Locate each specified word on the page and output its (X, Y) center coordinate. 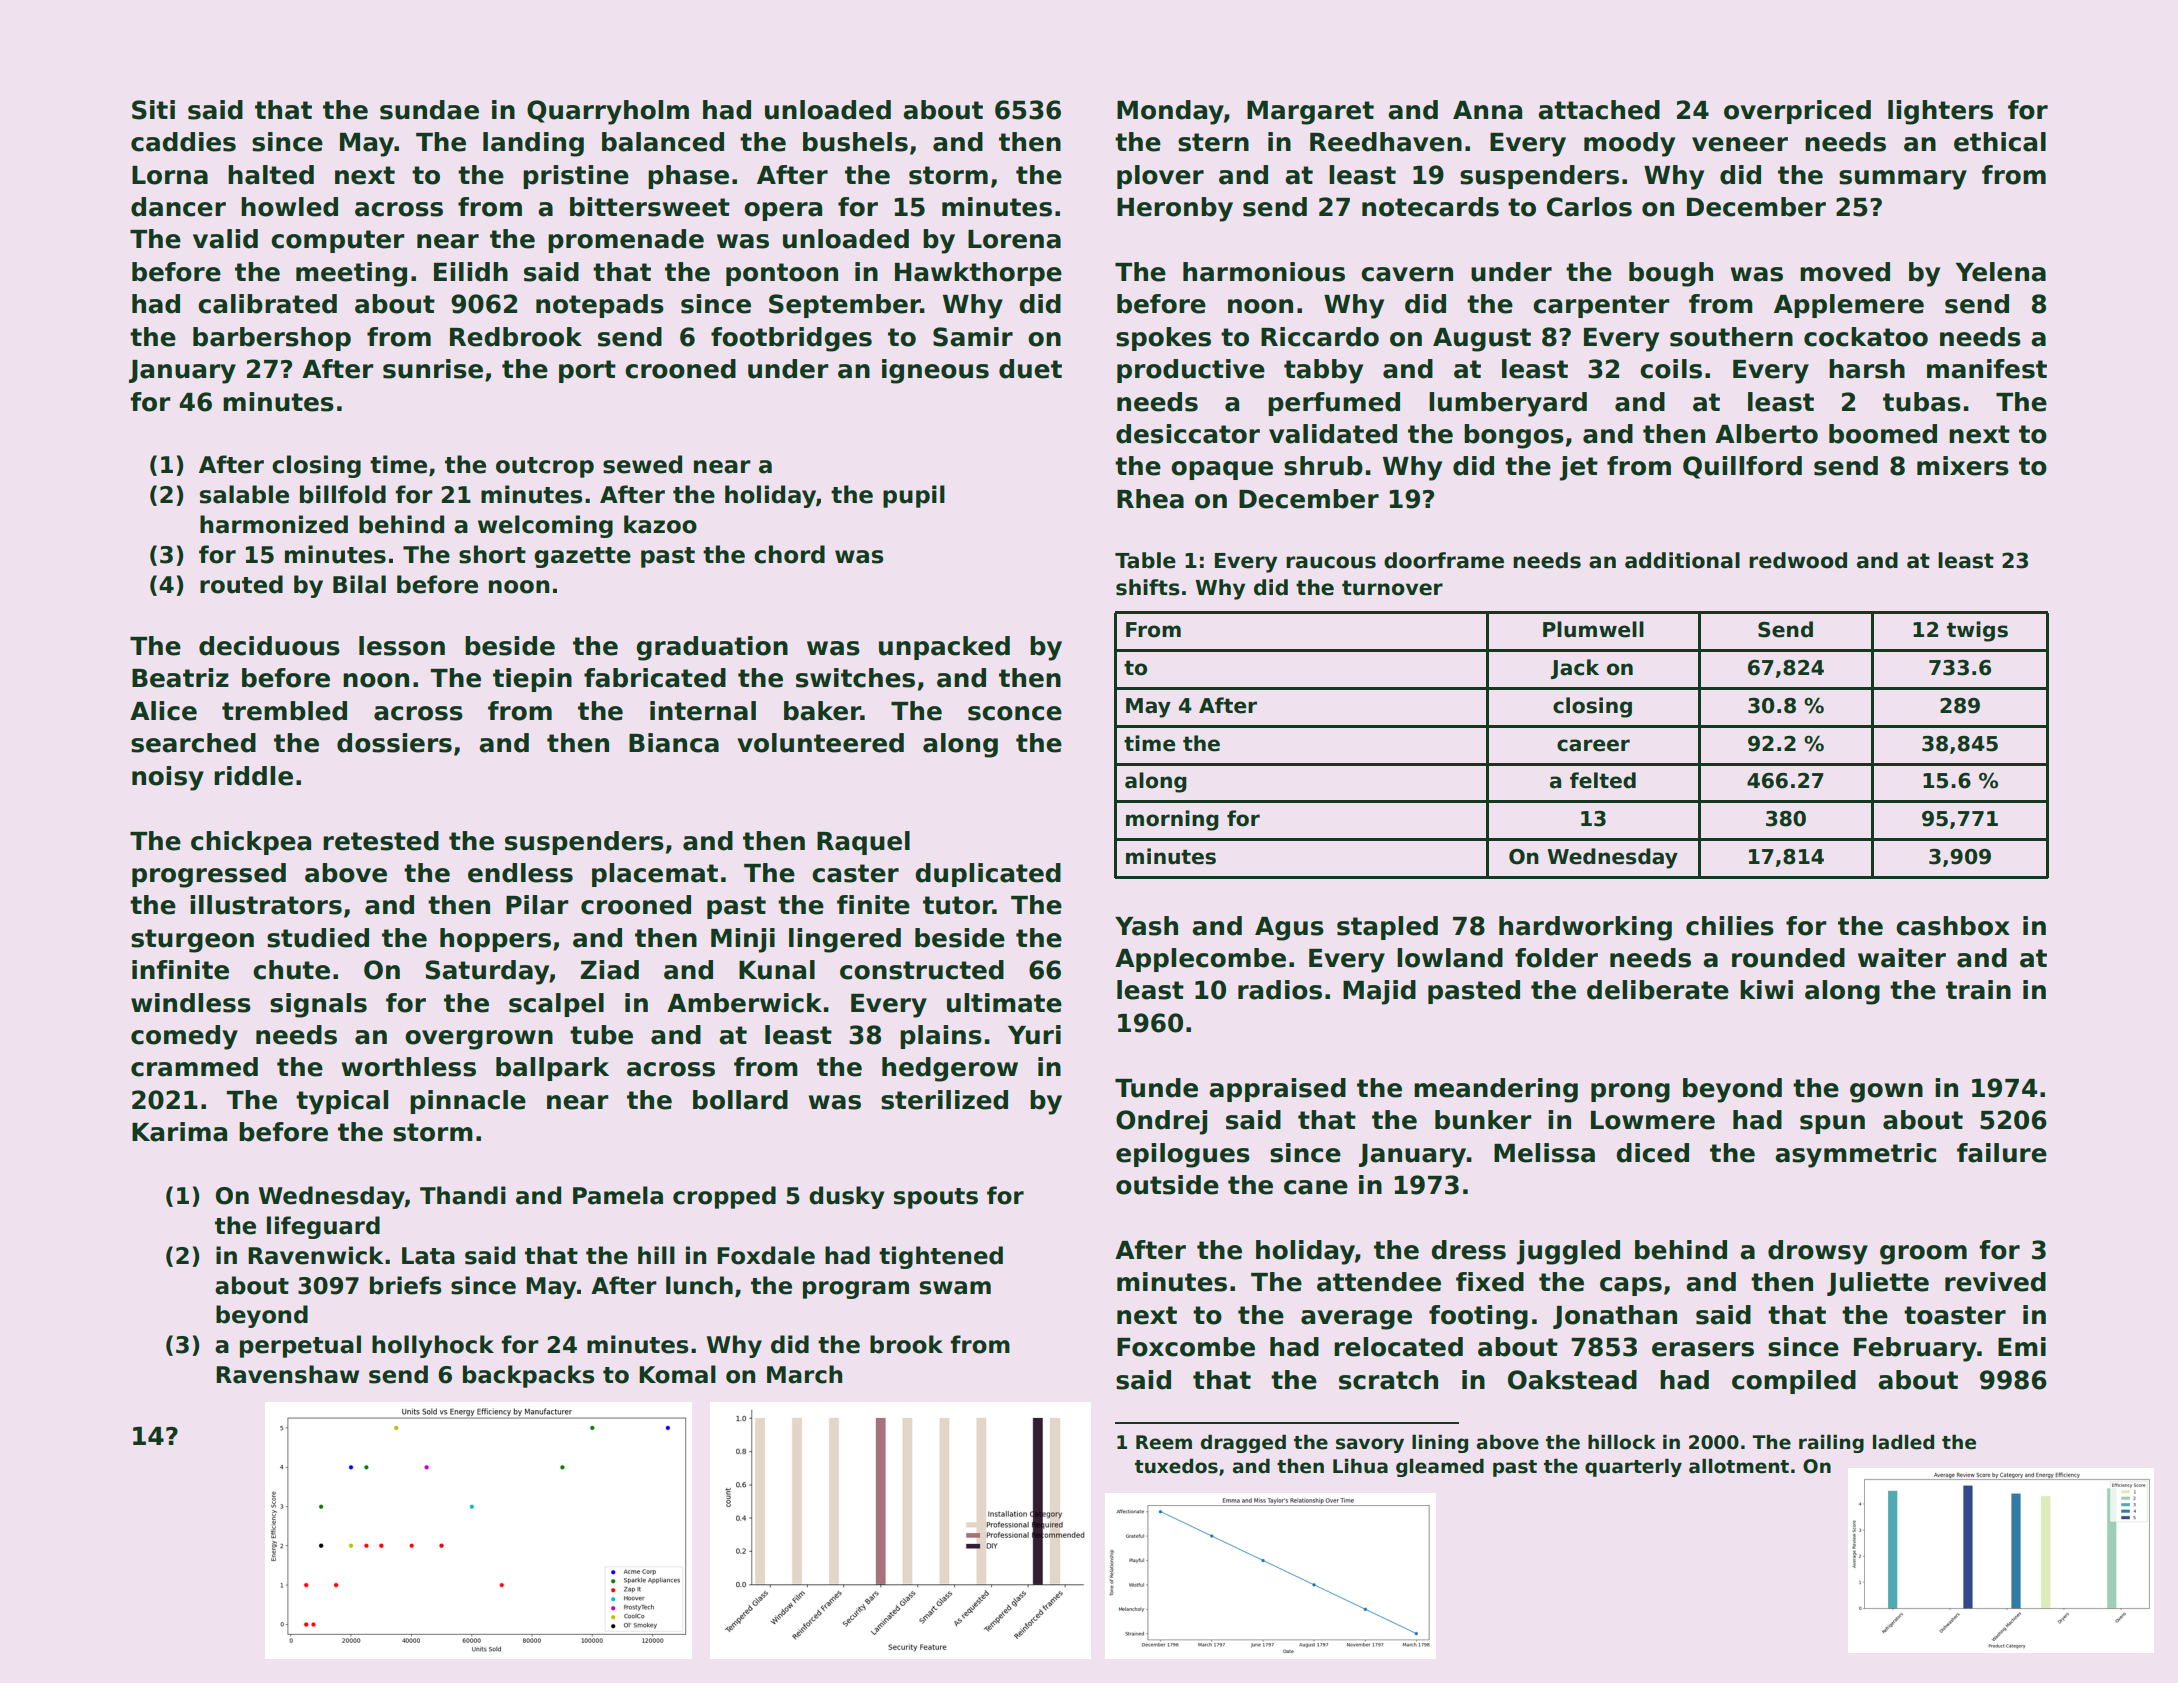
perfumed (1334, 404)
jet (1579, 468)
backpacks (528, 1376)
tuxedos (1176, 1466)
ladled (1903, 1442)
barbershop (272, 339)
